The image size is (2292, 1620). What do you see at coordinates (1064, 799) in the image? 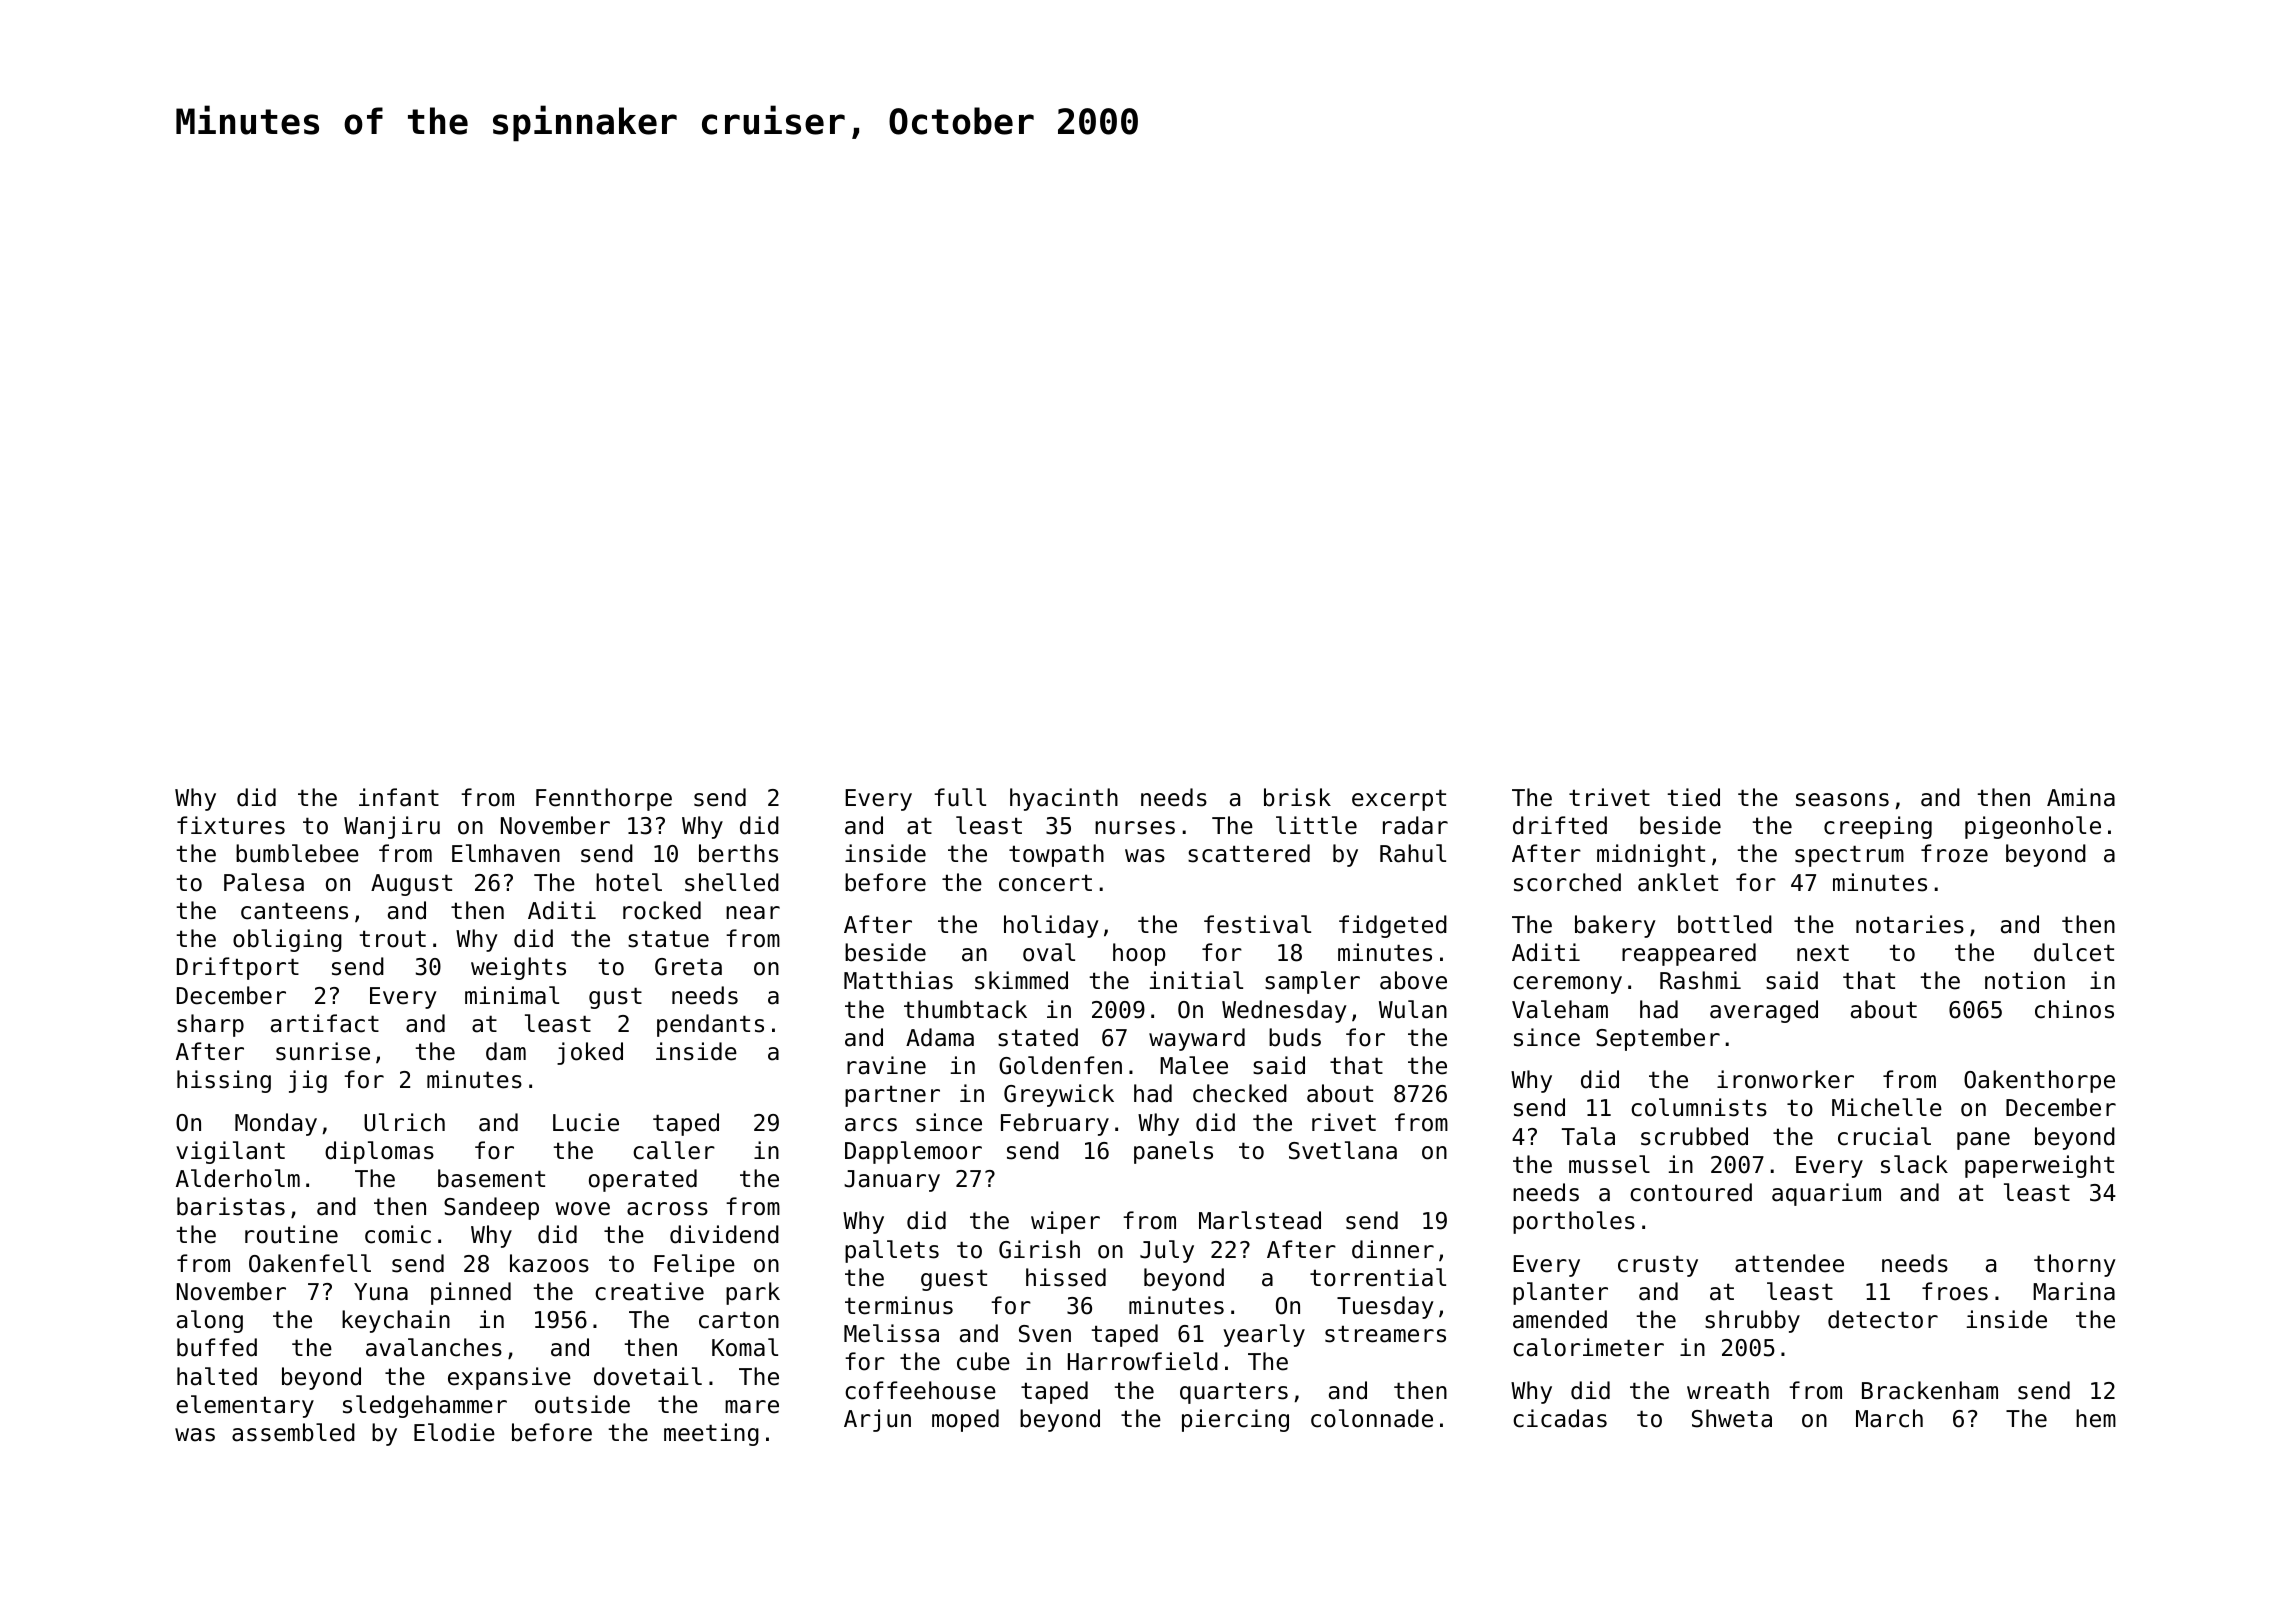
I see `hyacinth` at bounding box center [1064, 799].
